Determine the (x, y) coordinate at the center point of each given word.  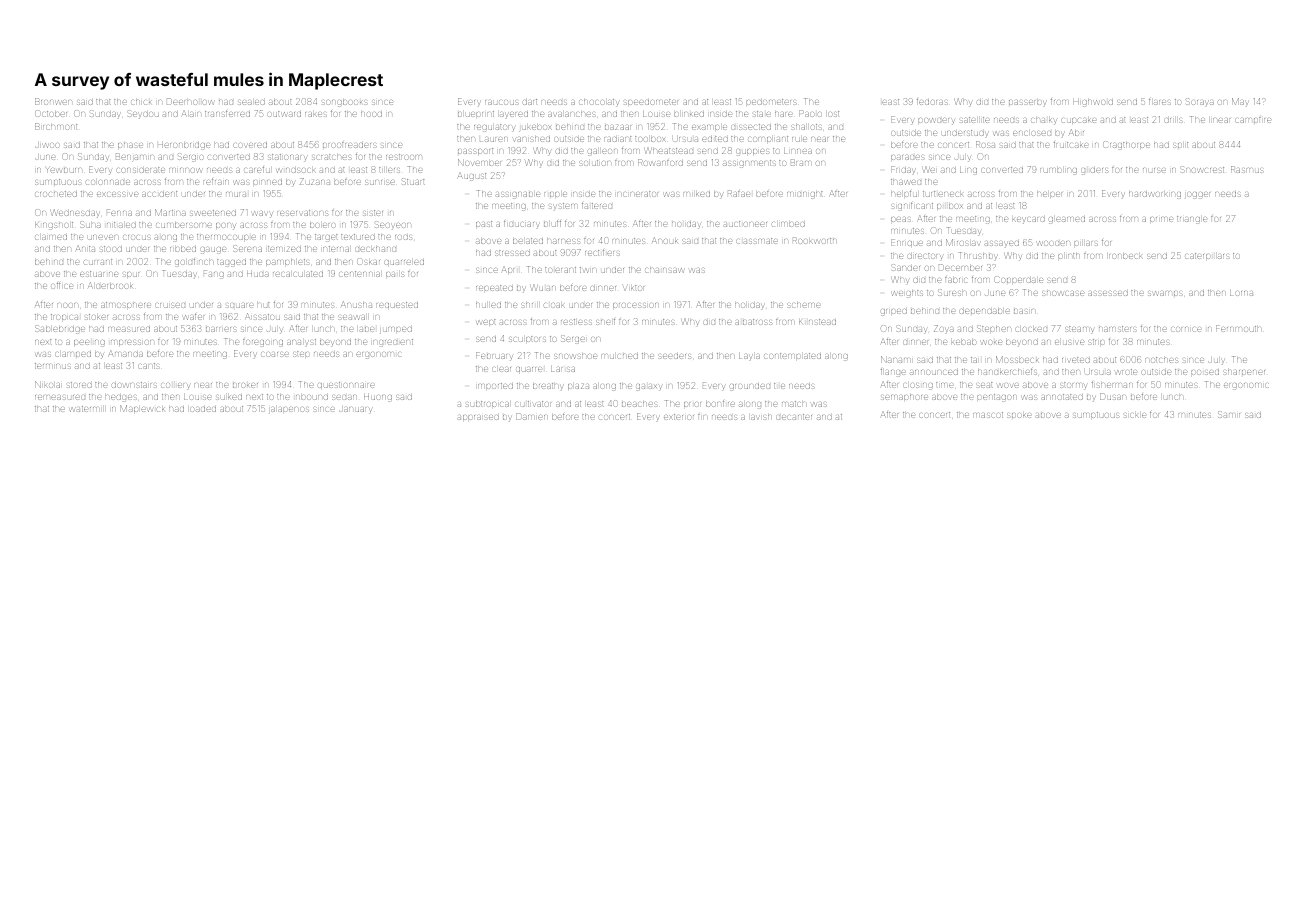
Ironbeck (1126, 256)
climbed (788, 224)
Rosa (985, 144)
